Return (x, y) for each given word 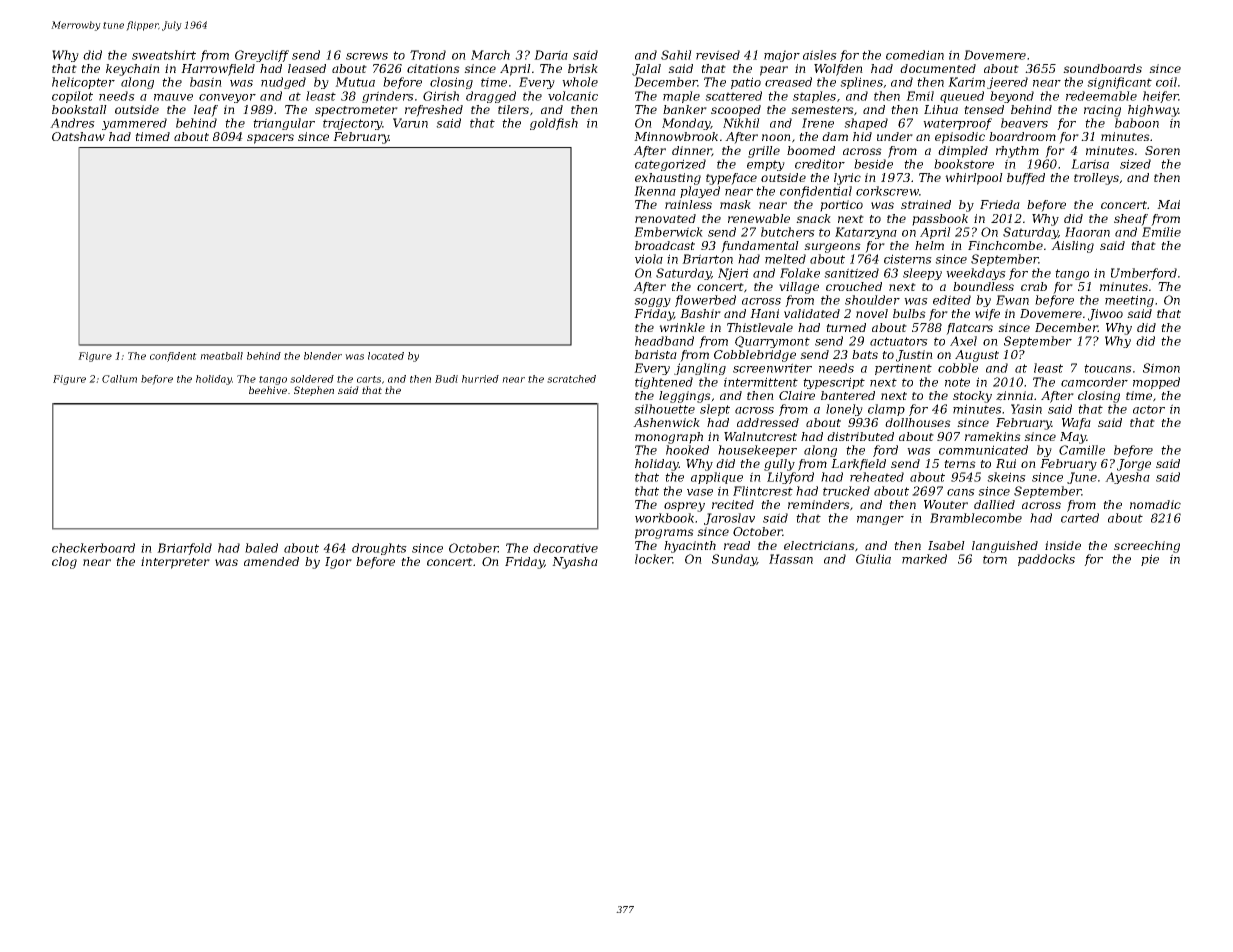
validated (812, 313)
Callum (119, 379)
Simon (1161, 368)
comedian (915, 55)
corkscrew (887, 191)
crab (1034, 286)
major (782, 56)
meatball (221, 356)
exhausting (668, 179)
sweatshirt (164, 55)
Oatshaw (78, 136)
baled (261, 548)
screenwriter (772, 368)
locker (654, 559)
